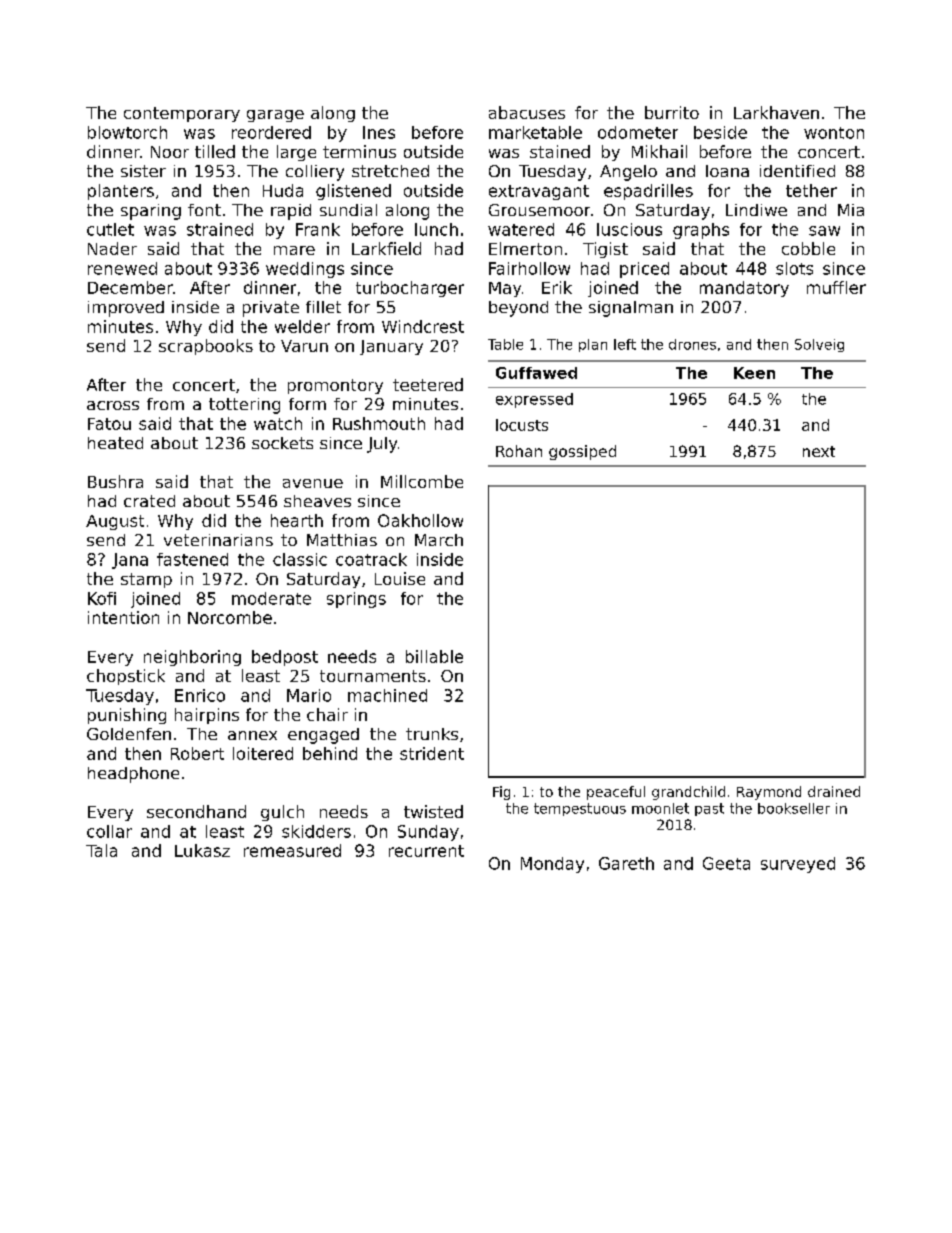  Describe the element at coordinates (202, 850) in the page. I see `Lukasz` at that location.
